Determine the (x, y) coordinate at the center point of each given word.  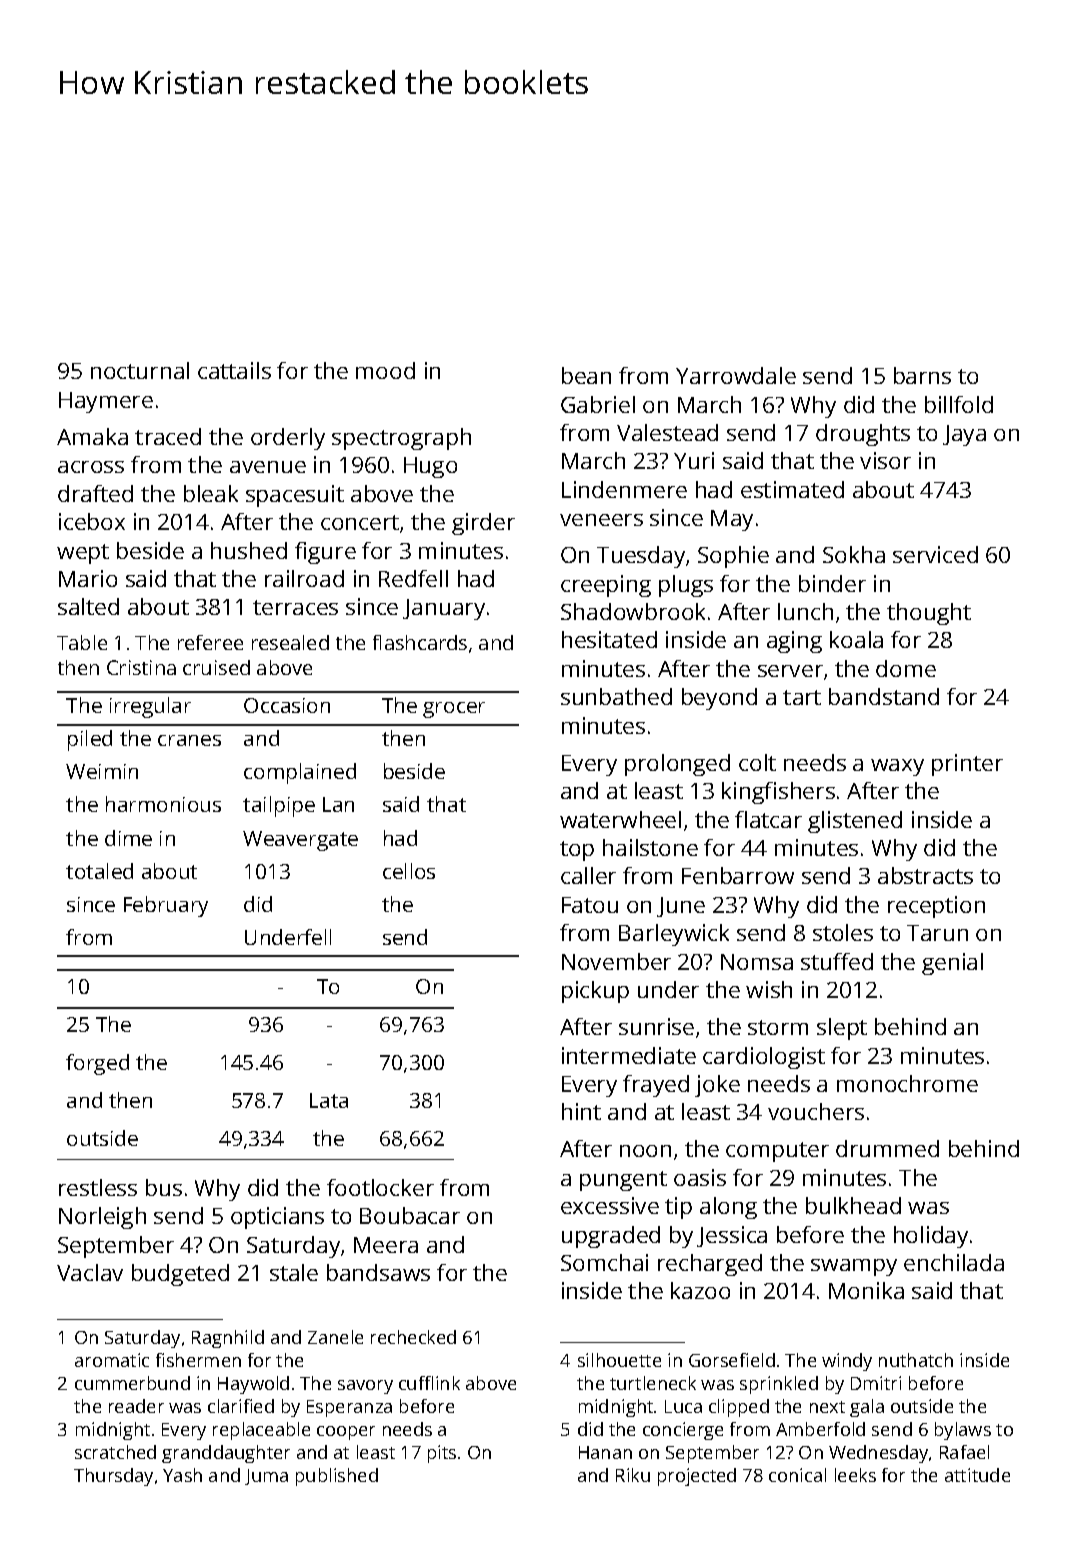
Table (82, 642)
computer (777, 1152)
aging (794, 642)
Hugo (430, 467)
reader (136, 1406)
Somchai (604, 1262)
